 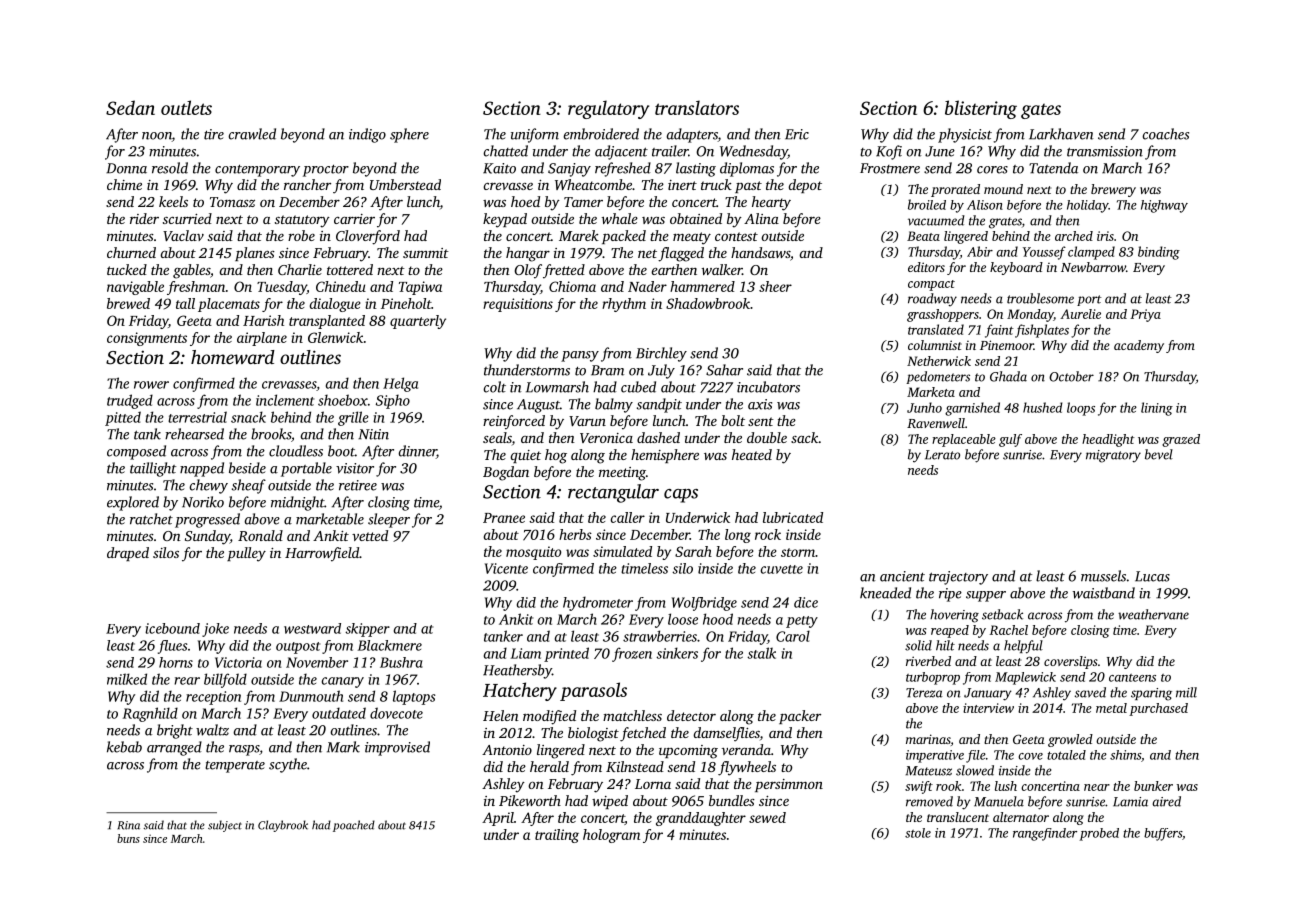 What do you see at coordinates (397, 748) in the screenshot?
I see `improvised` at bounding box center [397, 748].
